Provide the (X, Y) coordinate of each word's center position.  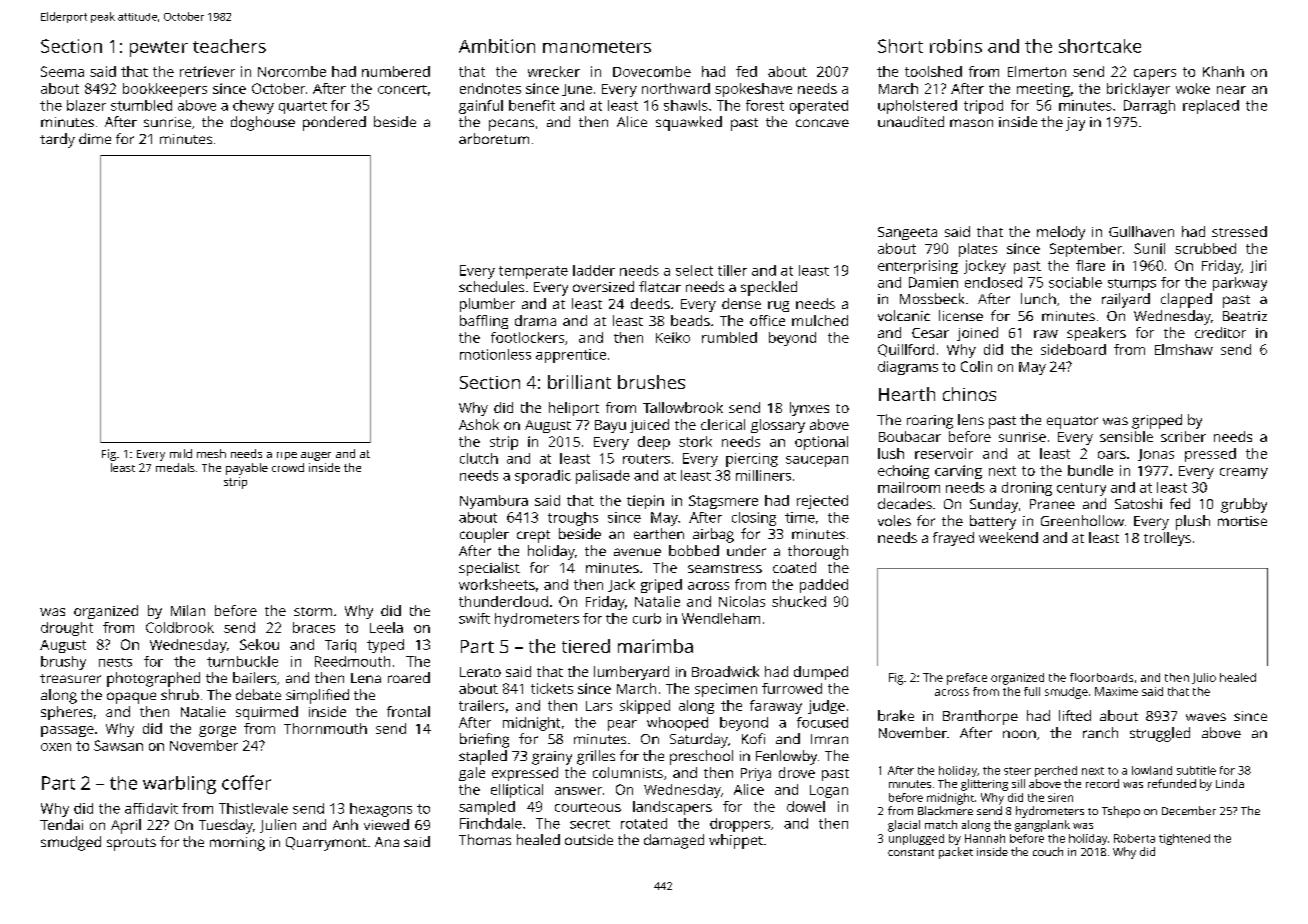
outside (589, 839)
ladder (594, 270)
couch (1048, 851)
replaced (1211, 107)
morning (237, 844)
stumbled (141, 105)
